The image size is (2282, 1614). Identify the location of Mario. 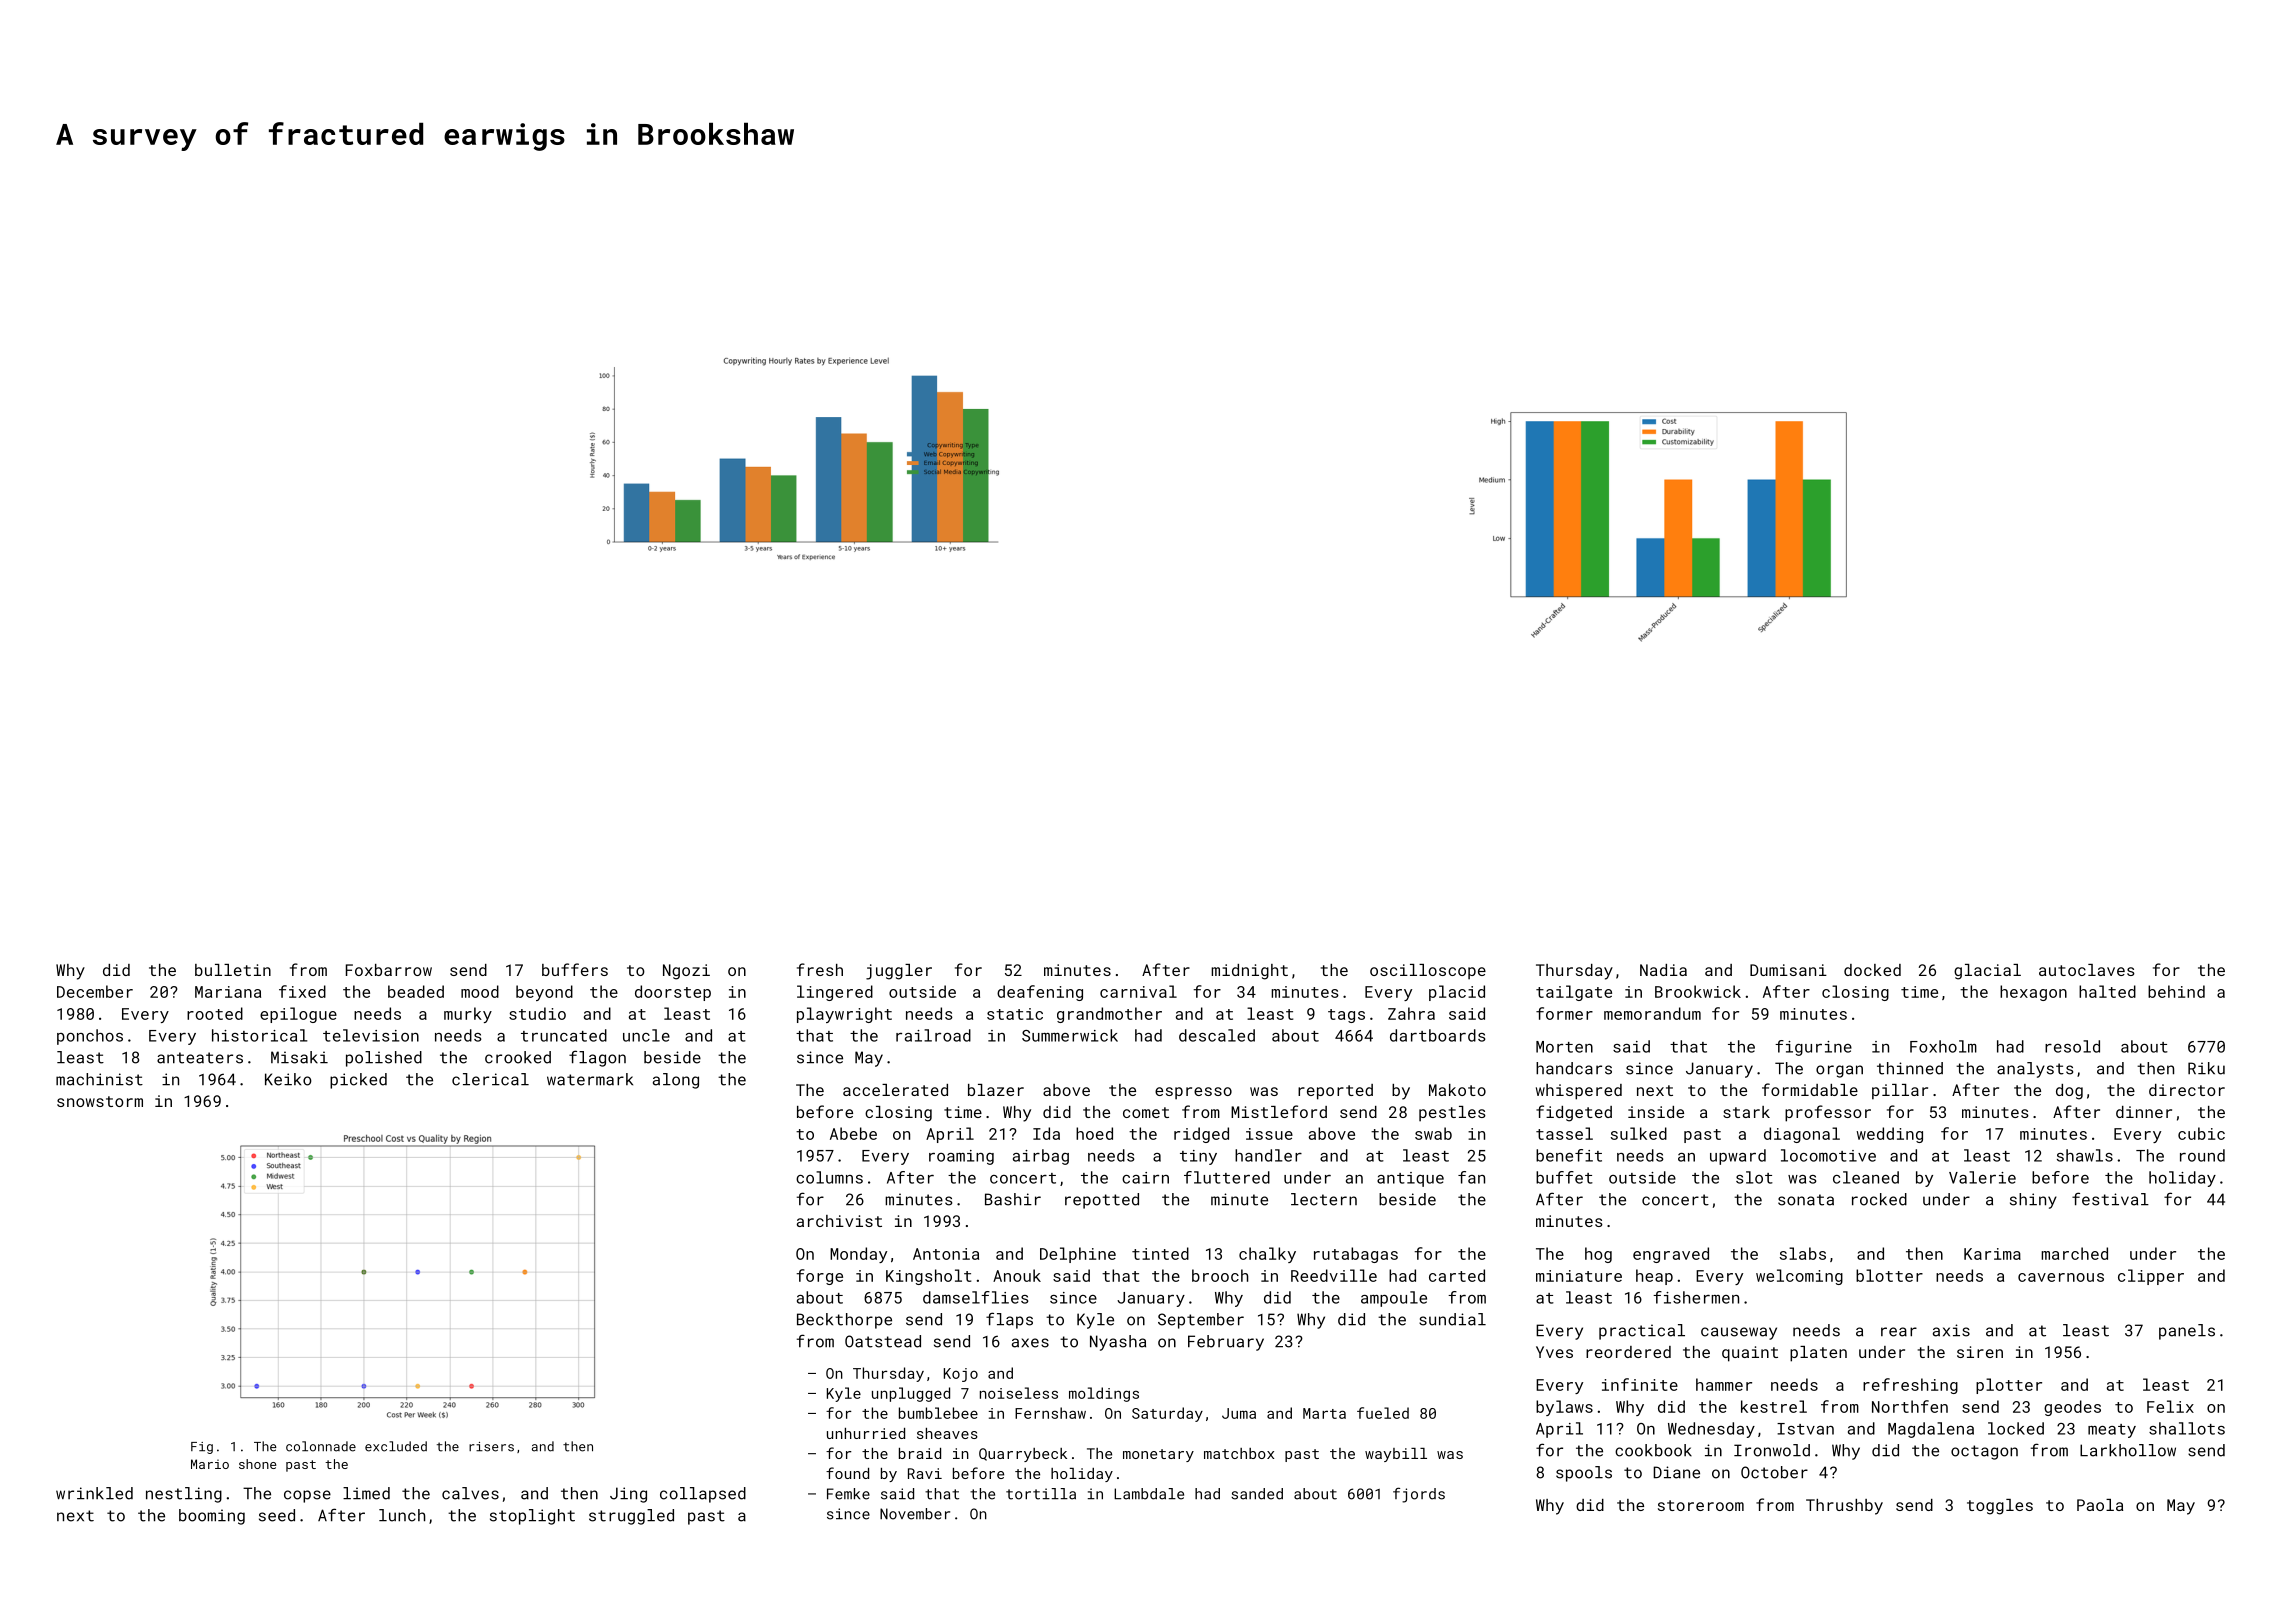
(210, 1464).
